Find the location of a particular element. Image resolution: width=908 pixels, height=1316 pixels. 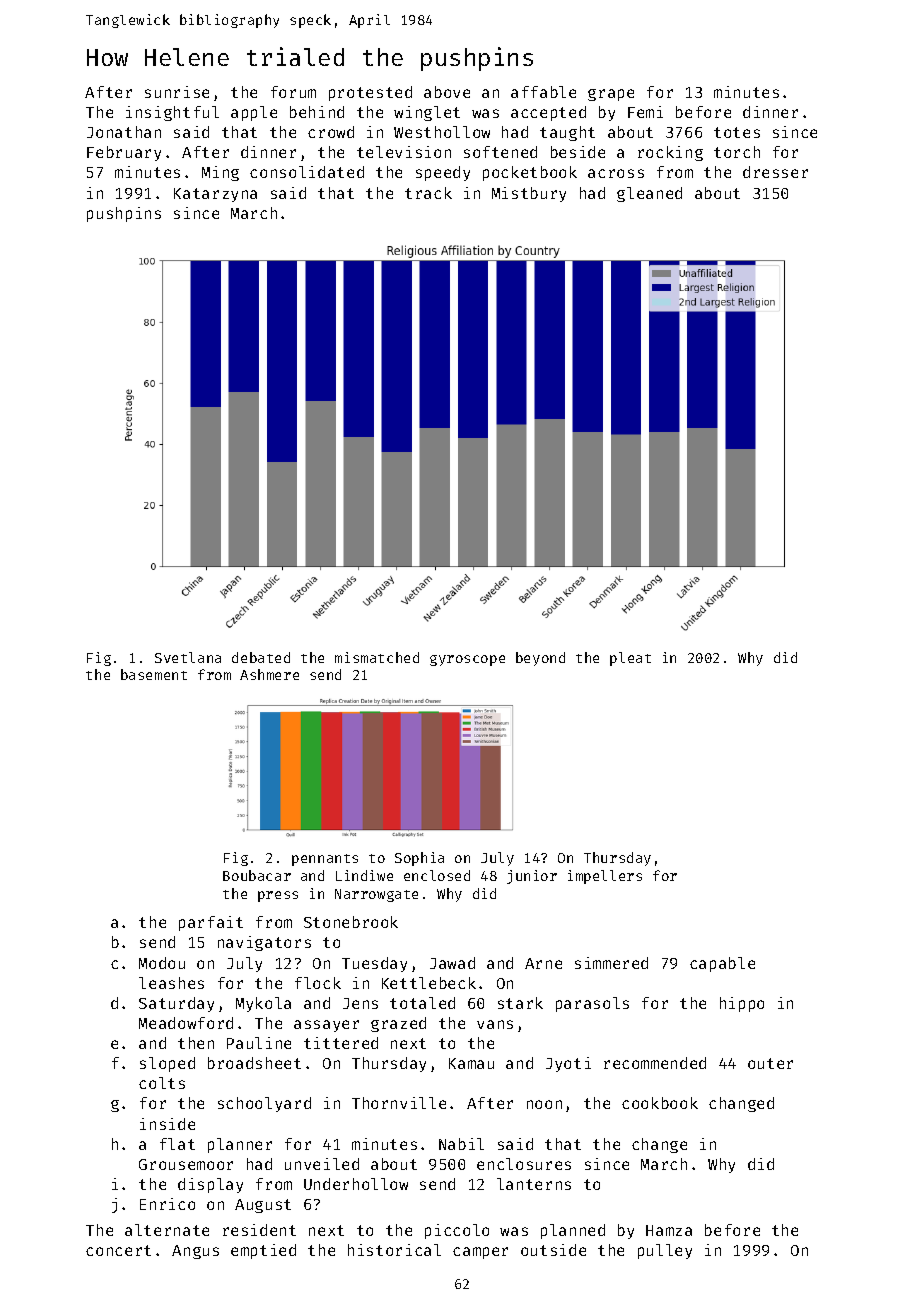

hippo is located at coordinates (742, 1004).
